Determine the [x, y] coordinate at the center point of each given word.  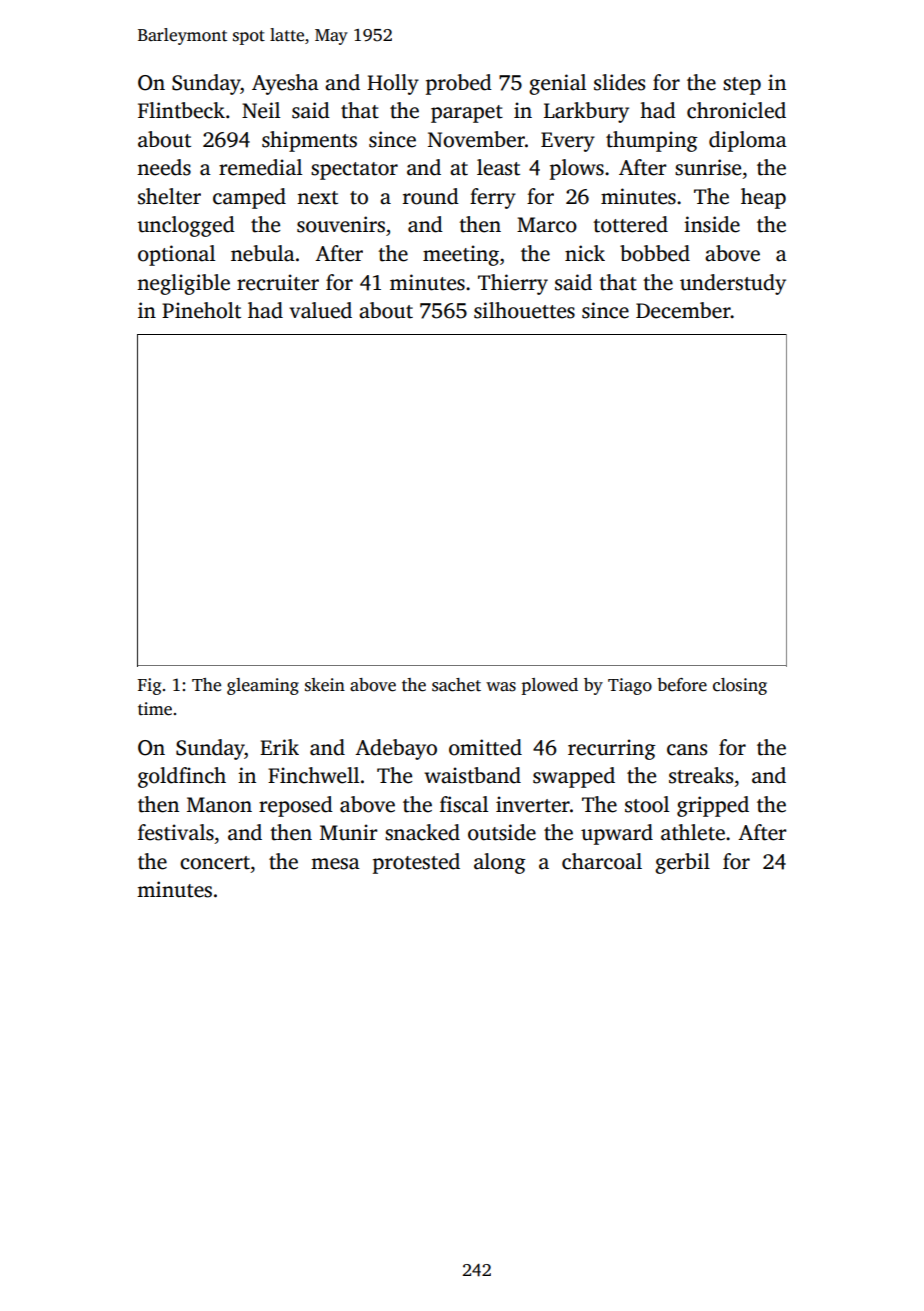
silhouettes [524, 310]
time [155, 709]
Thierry [513, 284]
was [501, 687]
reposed [296, 806]
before [682, 685]
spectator [354, 171]
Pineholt [201, 310]
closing [740, 686]
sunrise [708, 167]
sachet [456, 685]
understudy [733, 284]
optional [176, 255]
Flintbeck [181, 110]
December [683, 310]
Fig [149, 686]
